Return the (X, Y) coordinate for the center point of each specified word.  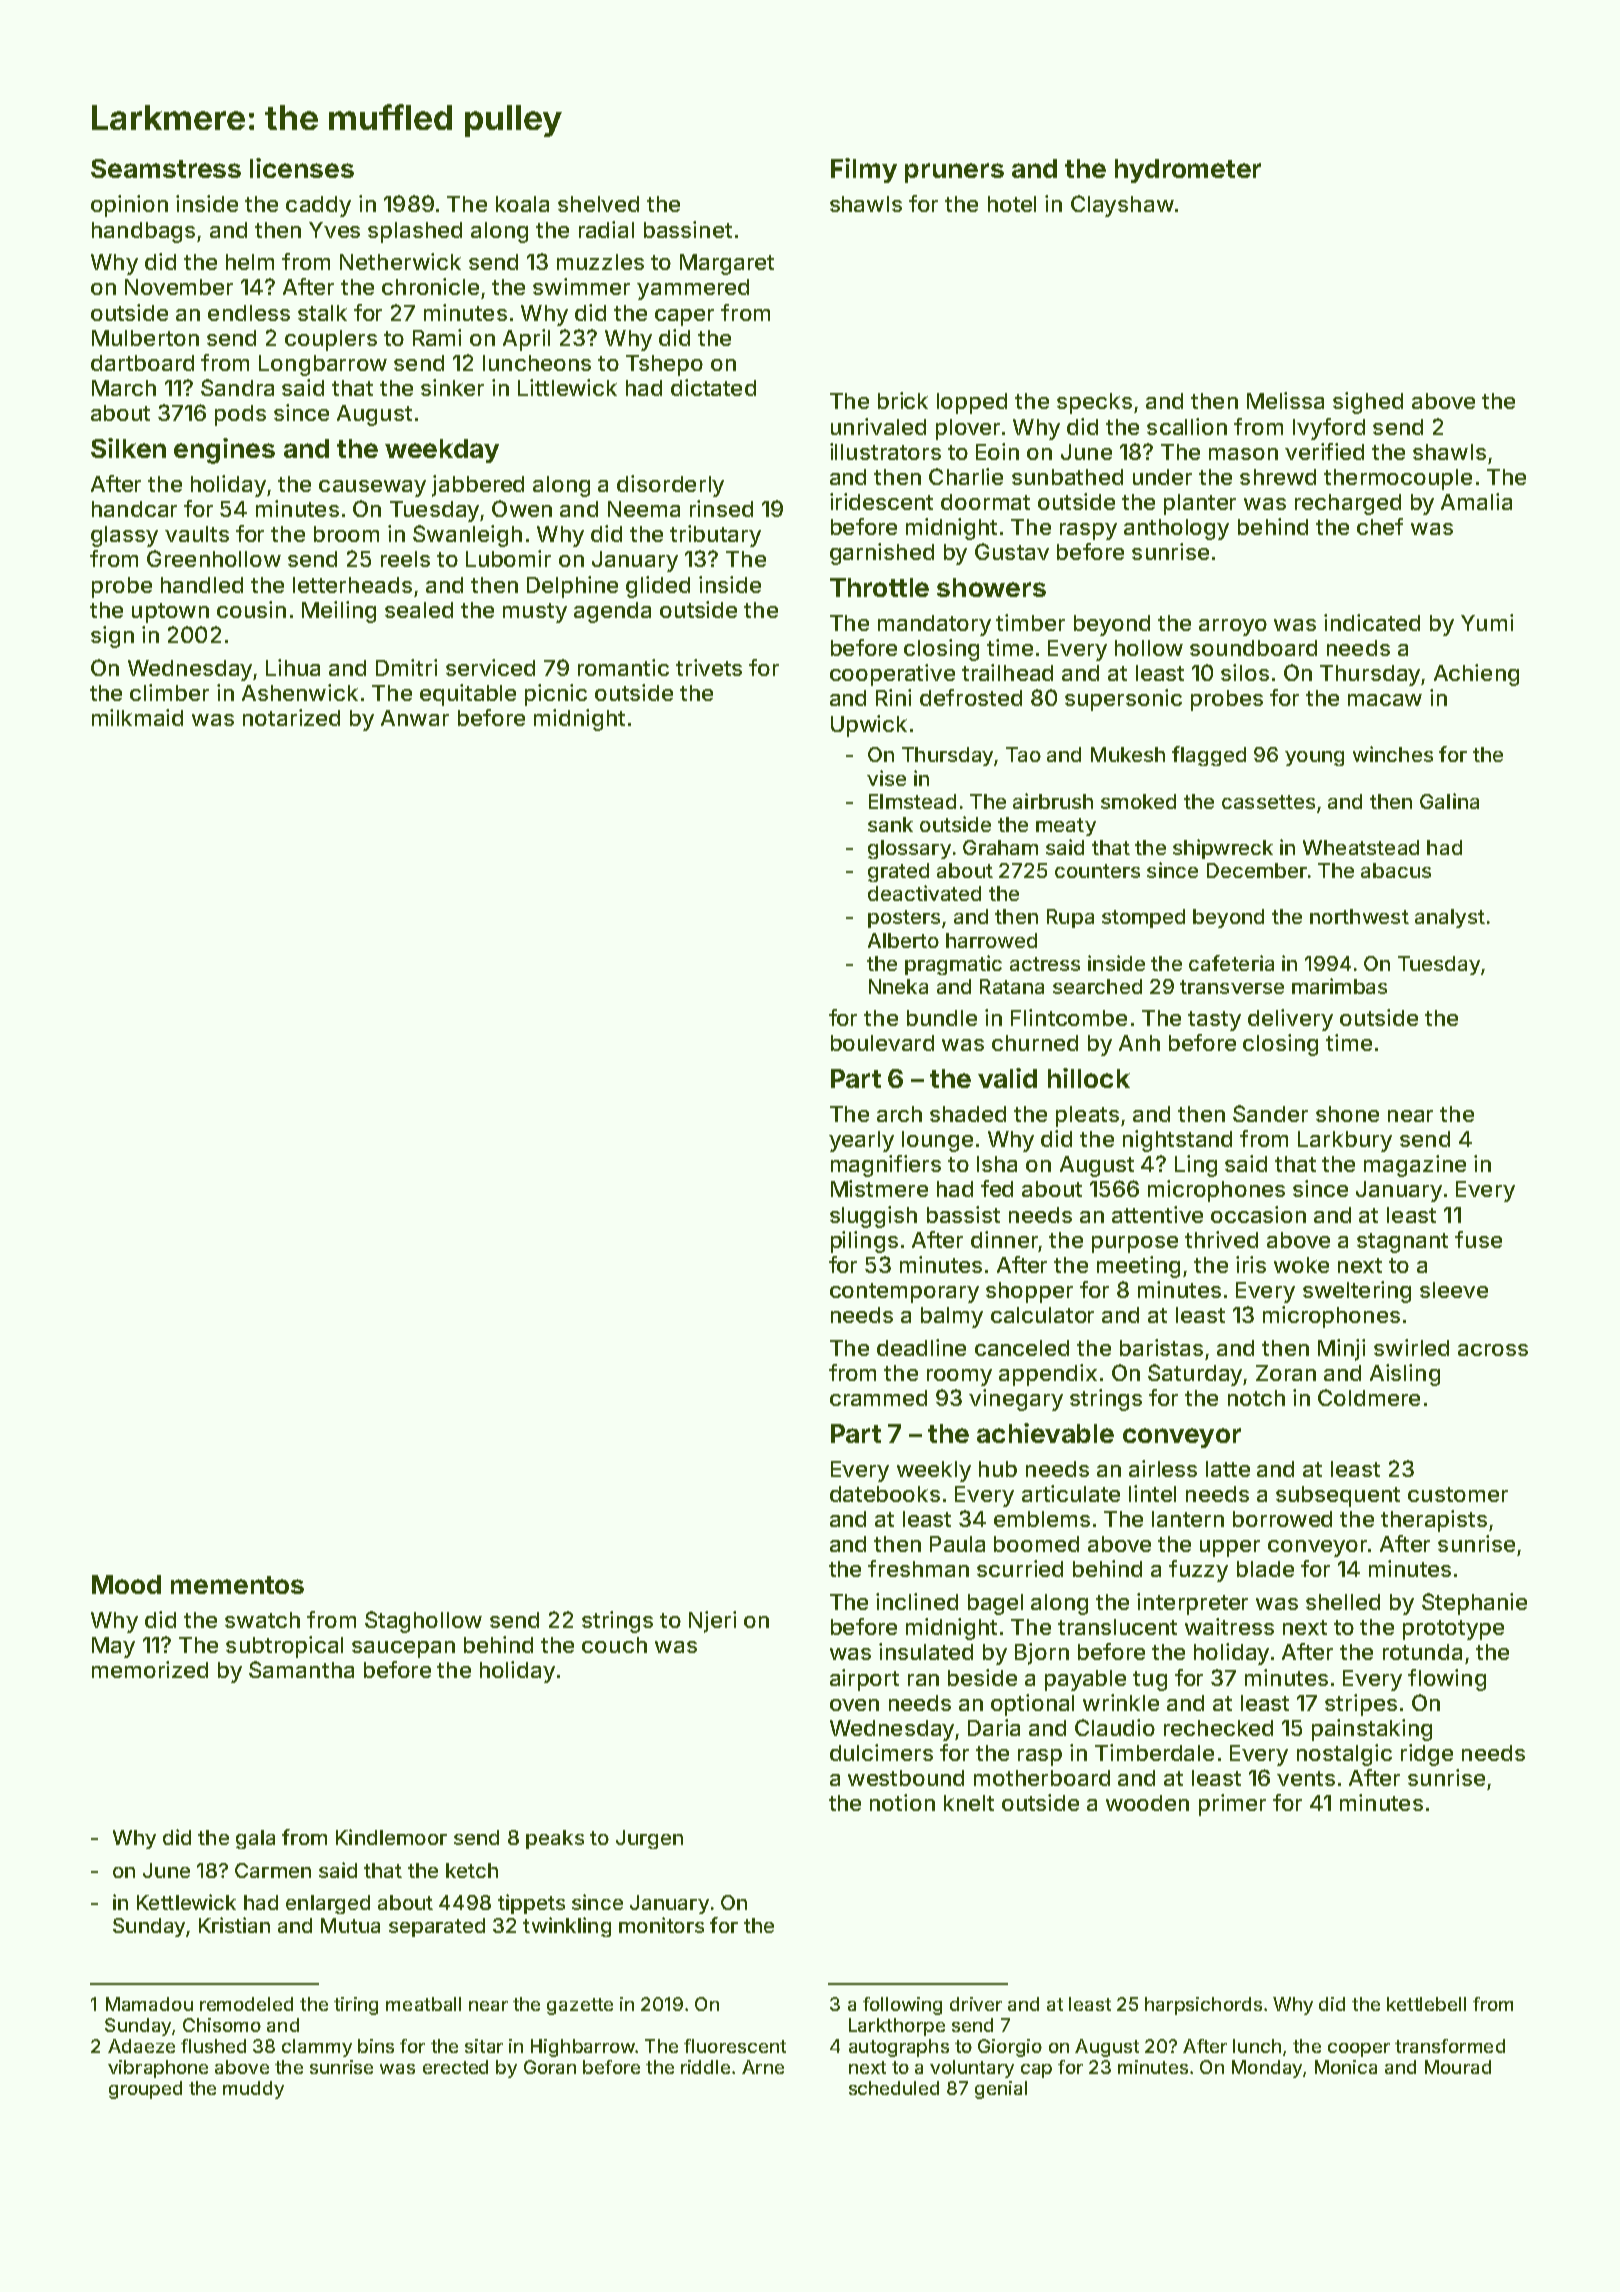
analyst (1450, 918)
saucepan (403, 1649)
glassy (124, 536)
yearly (861, 1141)
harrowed (991, 940)
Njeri (712, 1622)
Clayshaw (1122, 206)
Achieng (1476, 675)
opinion (129, 206)
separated (437, 1927)
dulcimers (881, 1752)
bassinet (688, 229)
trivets (709, 667)
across (1493, 1350)
